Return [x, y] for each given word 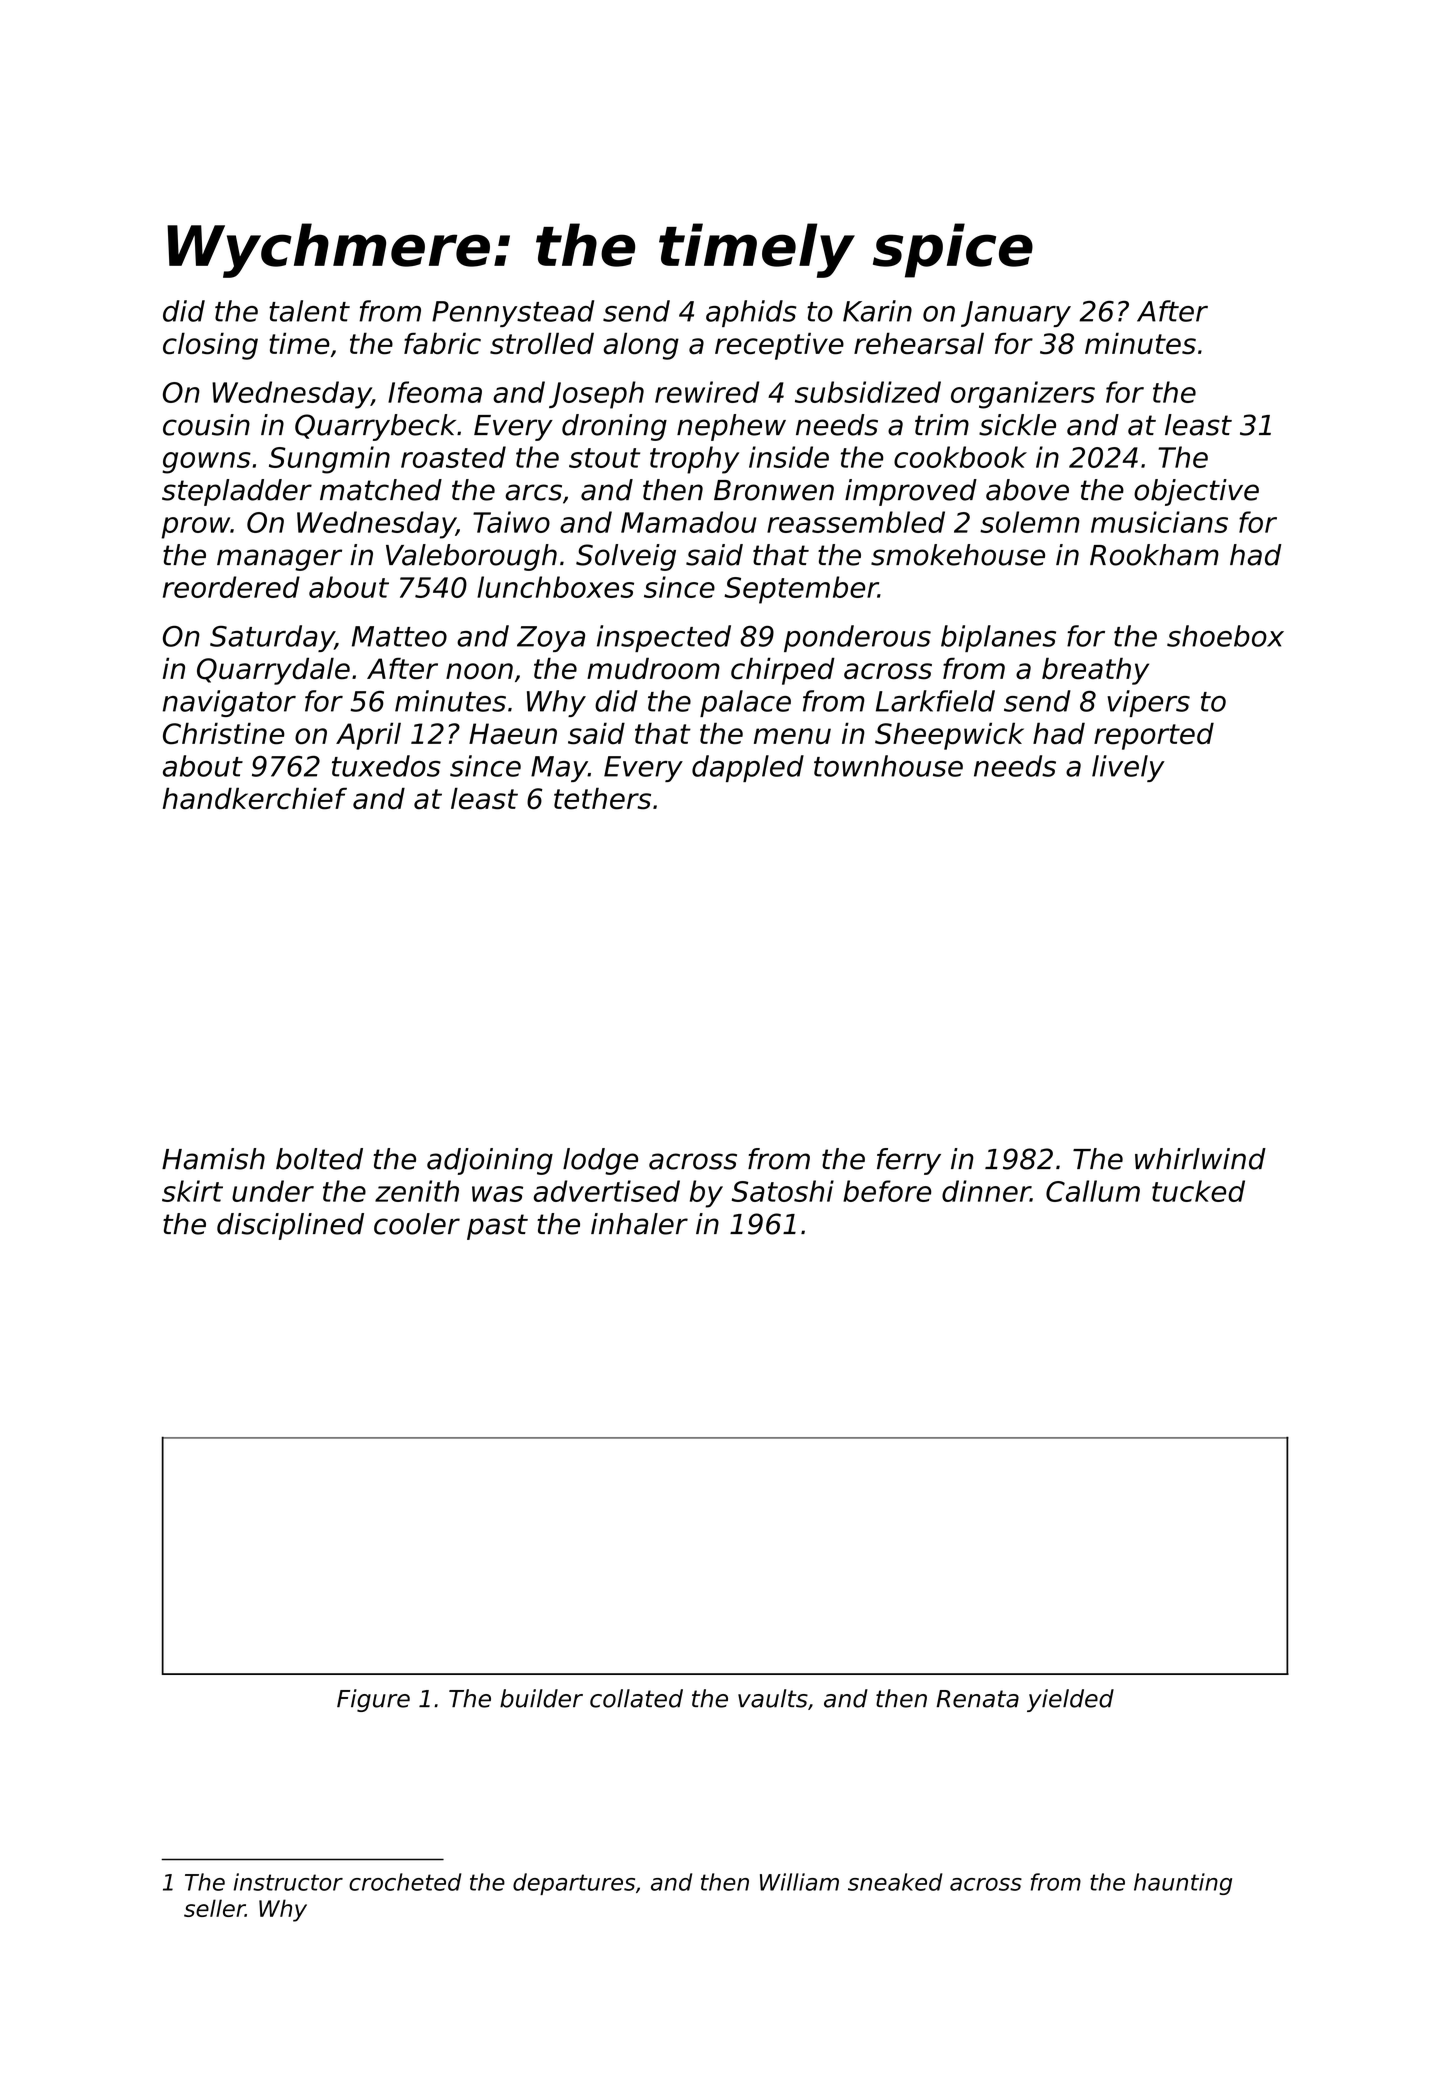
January [1016, 314]
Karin [877, 311]
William [799, 1882]
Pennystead [513, 313]
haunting [1183, 1884]
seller [214, 1908]
